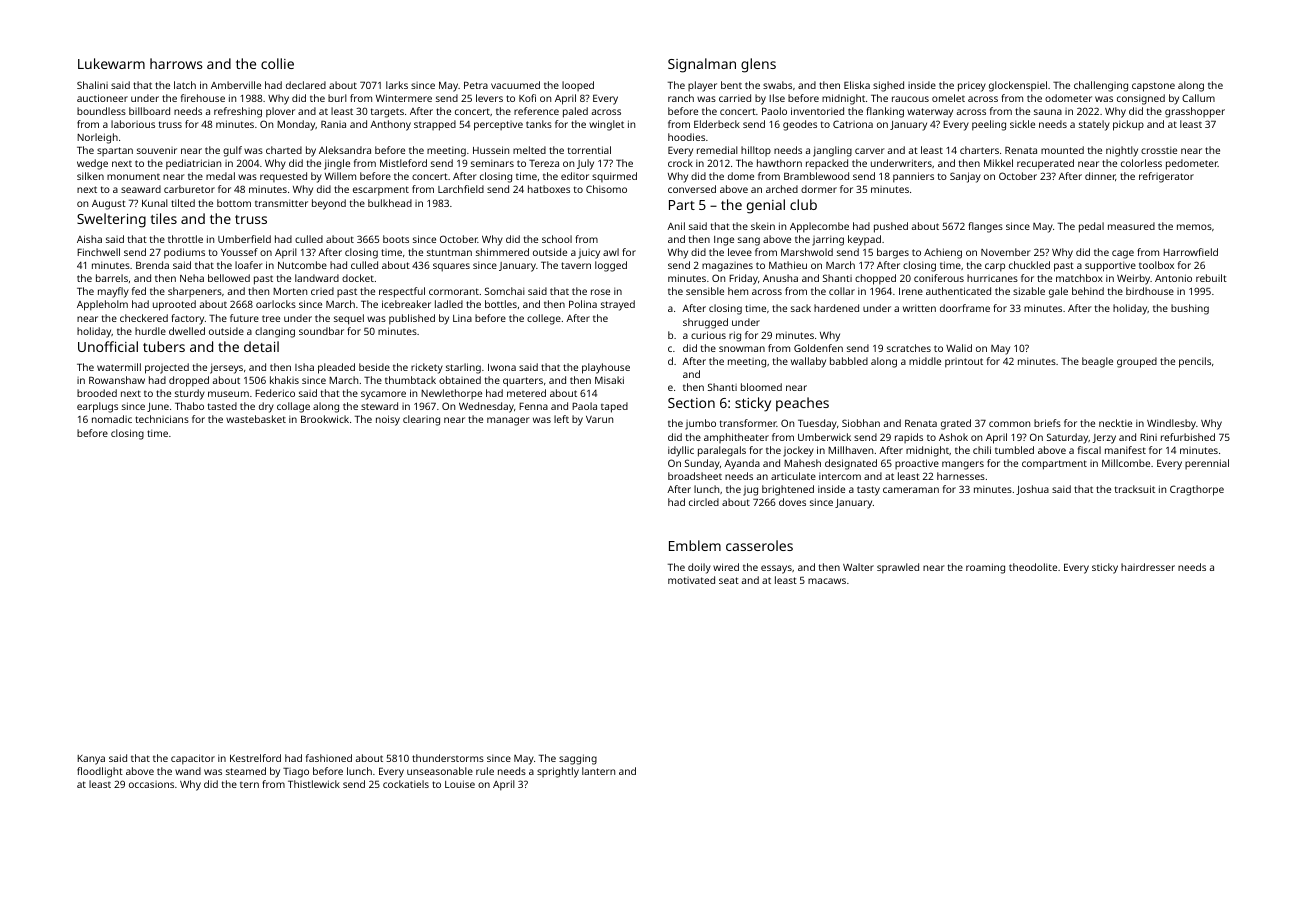 This page has width=1308, height=924. I want to click on fashioned, so click(329, 758).
